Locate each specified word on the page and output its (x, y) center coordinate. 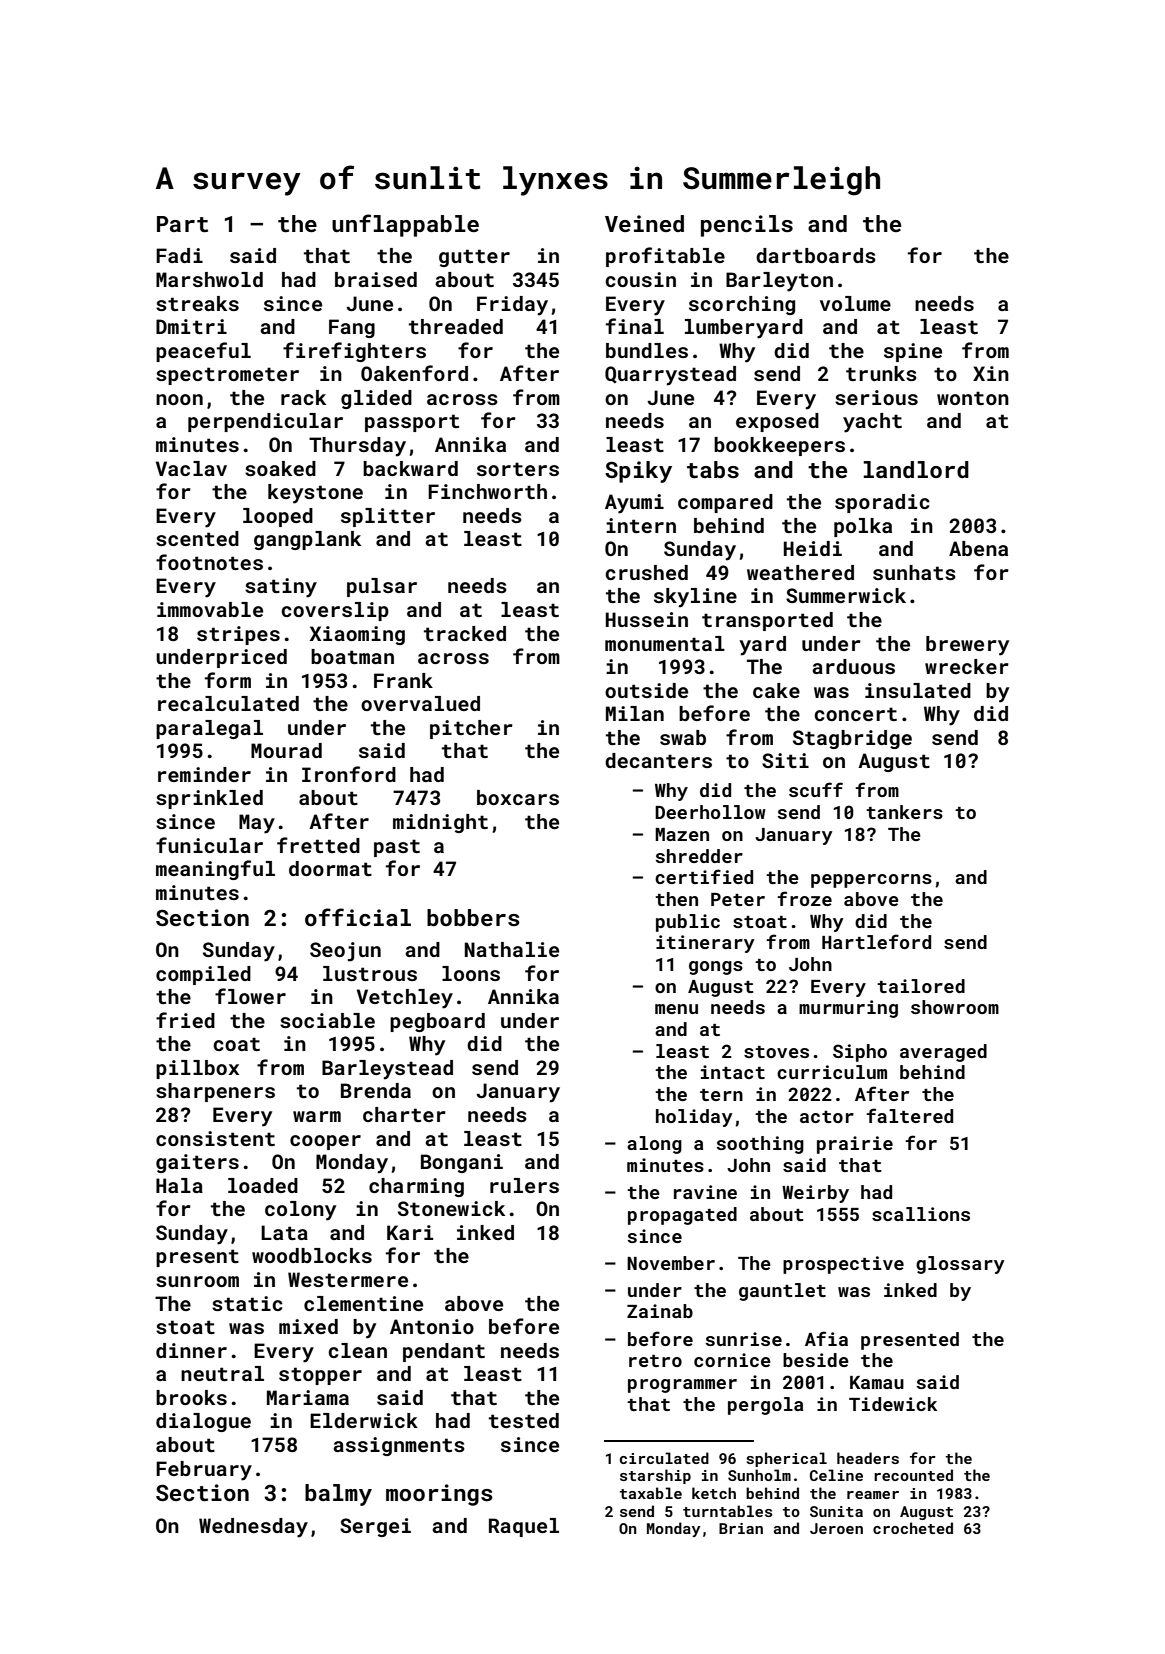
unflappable (405, 225)
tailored (921, 986)
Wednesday (253, 1528)
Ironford (349, 774)
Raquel (524, 1527)
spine (913, 352)
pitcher (471, 729)
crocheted (913, 1528)
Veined (644, 223)
